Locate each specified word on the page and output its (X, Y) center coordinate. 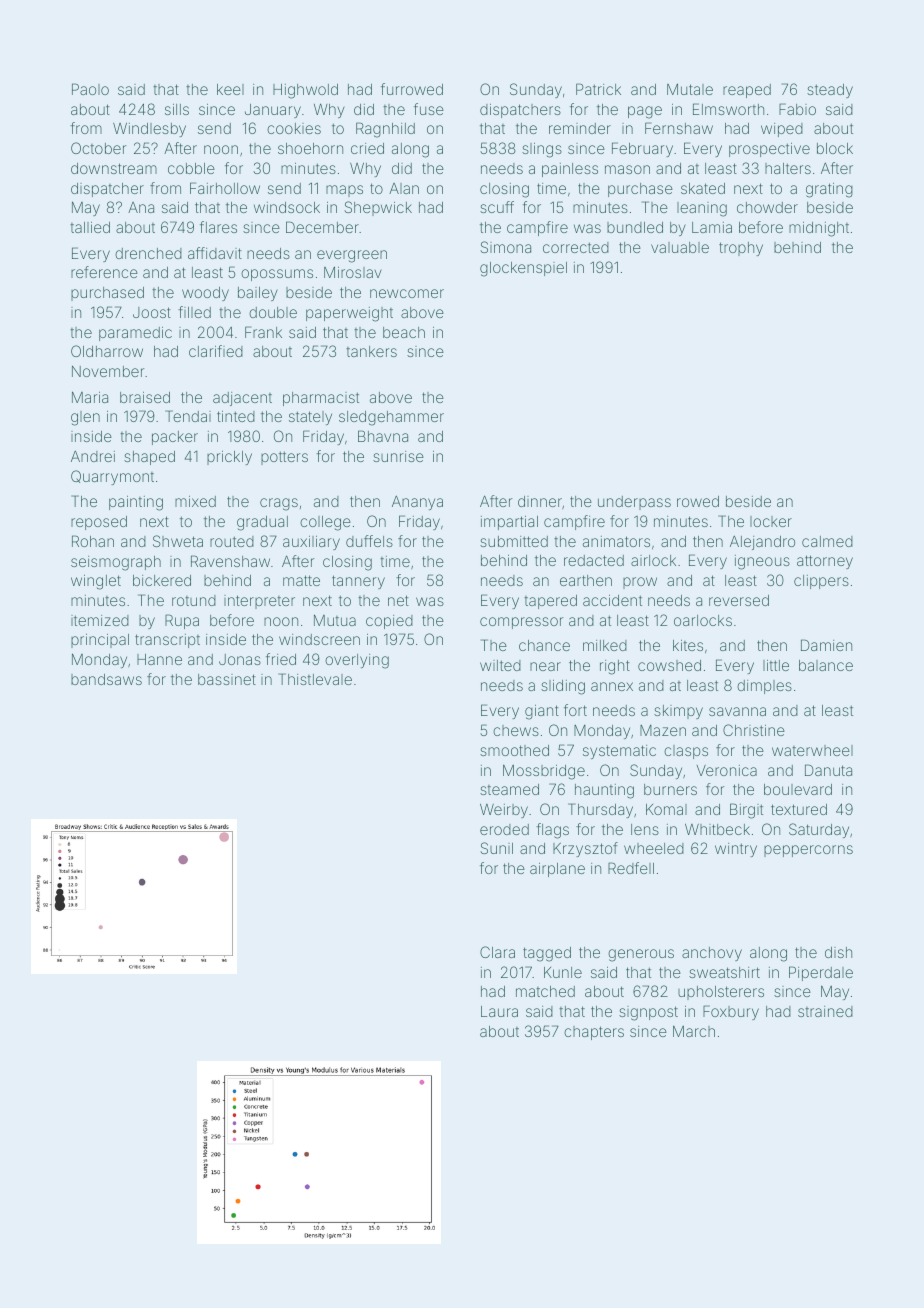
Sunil (496, 848)
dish (838, 952)
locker (771, 521)
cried (367, 148)
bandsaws (106, 679)
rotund (194, 600)
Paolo (90, 89)
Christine (754, 730)
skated (703, 188)
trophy (741, 249)
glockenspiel (523, 269)
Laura (499, 1011)
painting (136, 503)
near (545, 666)
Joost (152, 312)
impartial (509, 523)
